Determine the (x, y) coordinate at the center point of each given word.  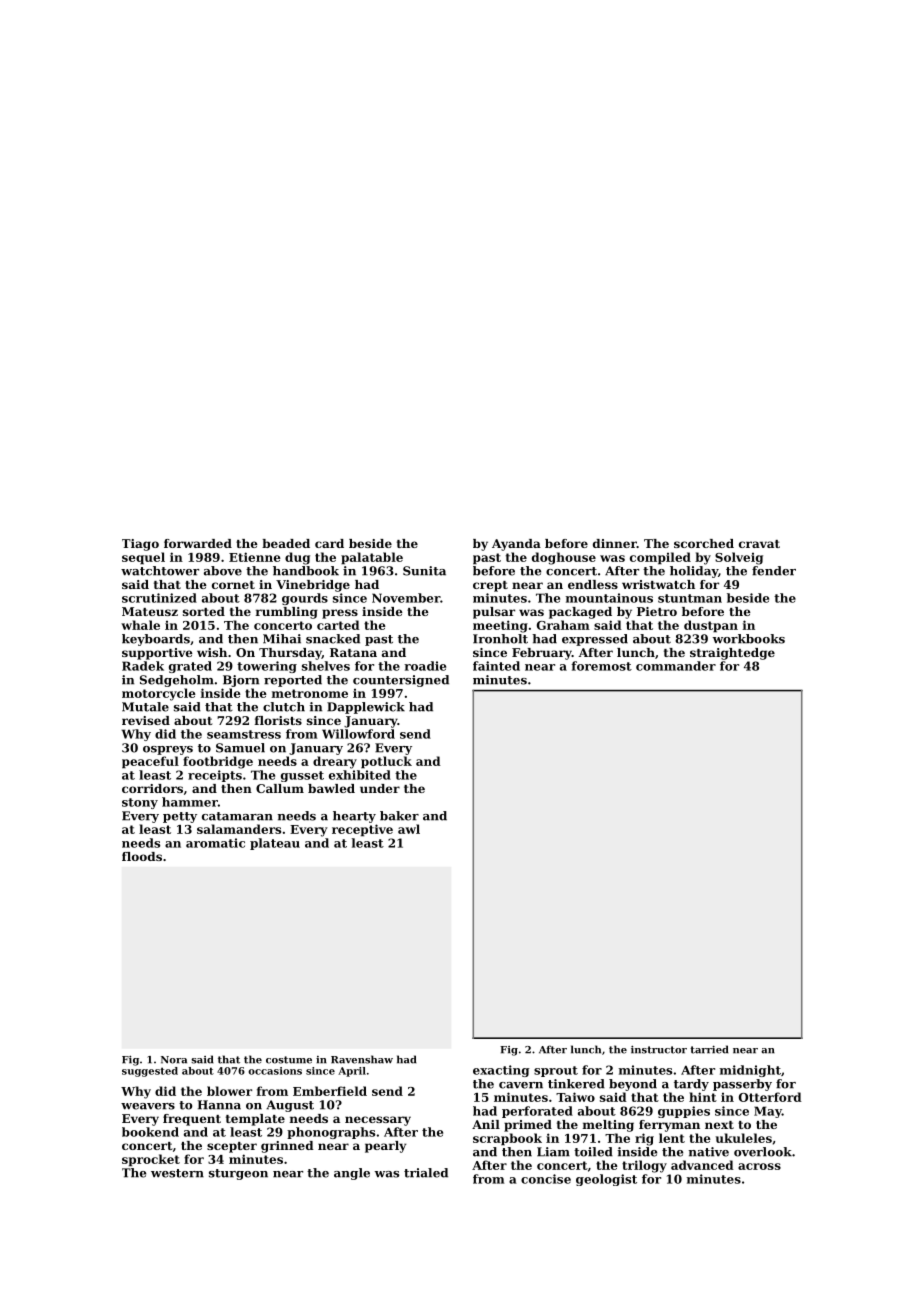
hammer (190, 802)
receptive (362, 830)
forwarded (198, 543)
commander (676, 666)
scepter (232, 1147)
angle (352, 1174)
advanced (702, 1165)
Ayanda (516, 545)
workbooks (748, 639)
